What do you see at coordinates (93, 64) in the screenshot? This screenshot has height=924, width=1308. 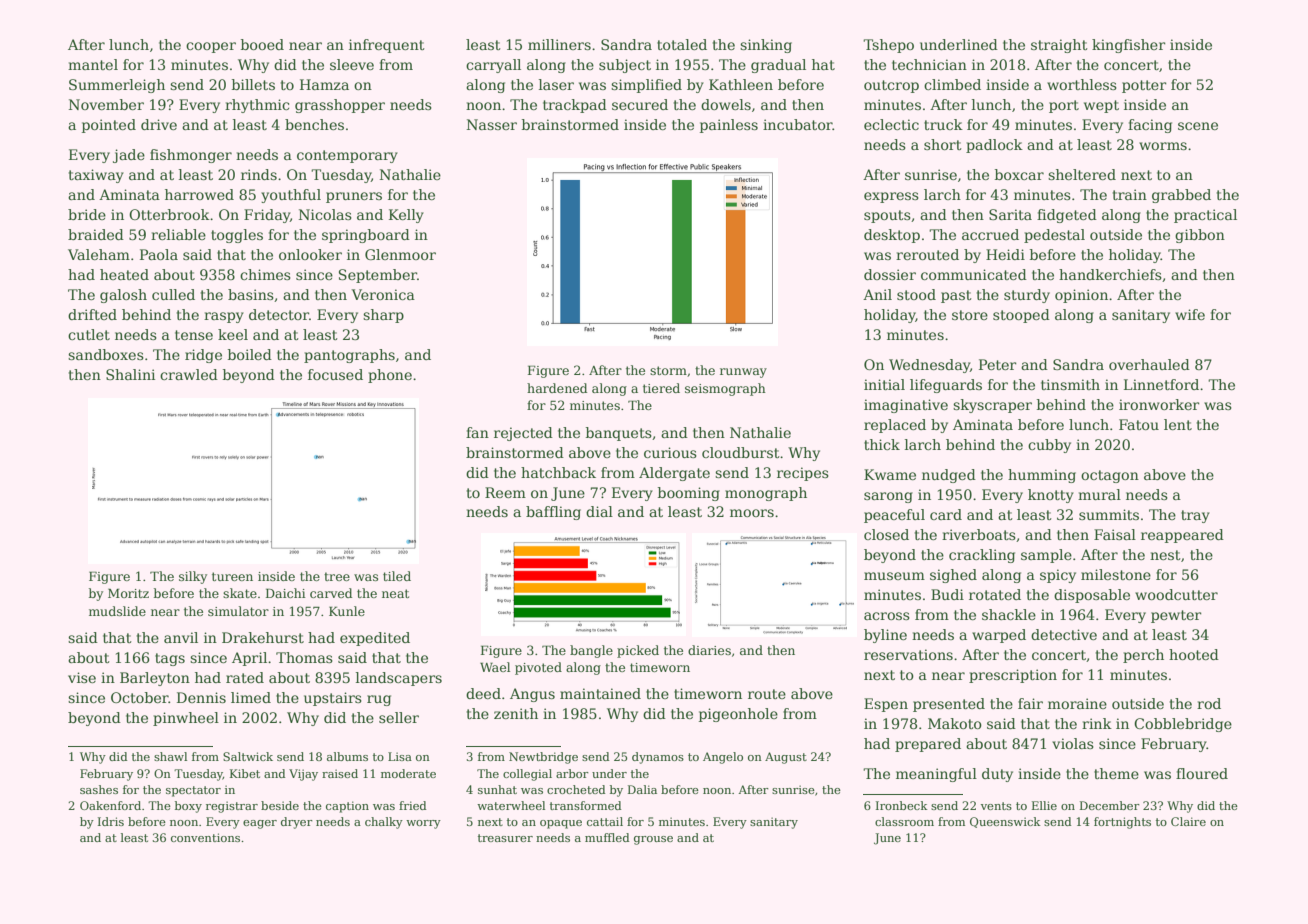 I see `mantel` at bounding box center [93, 64].
